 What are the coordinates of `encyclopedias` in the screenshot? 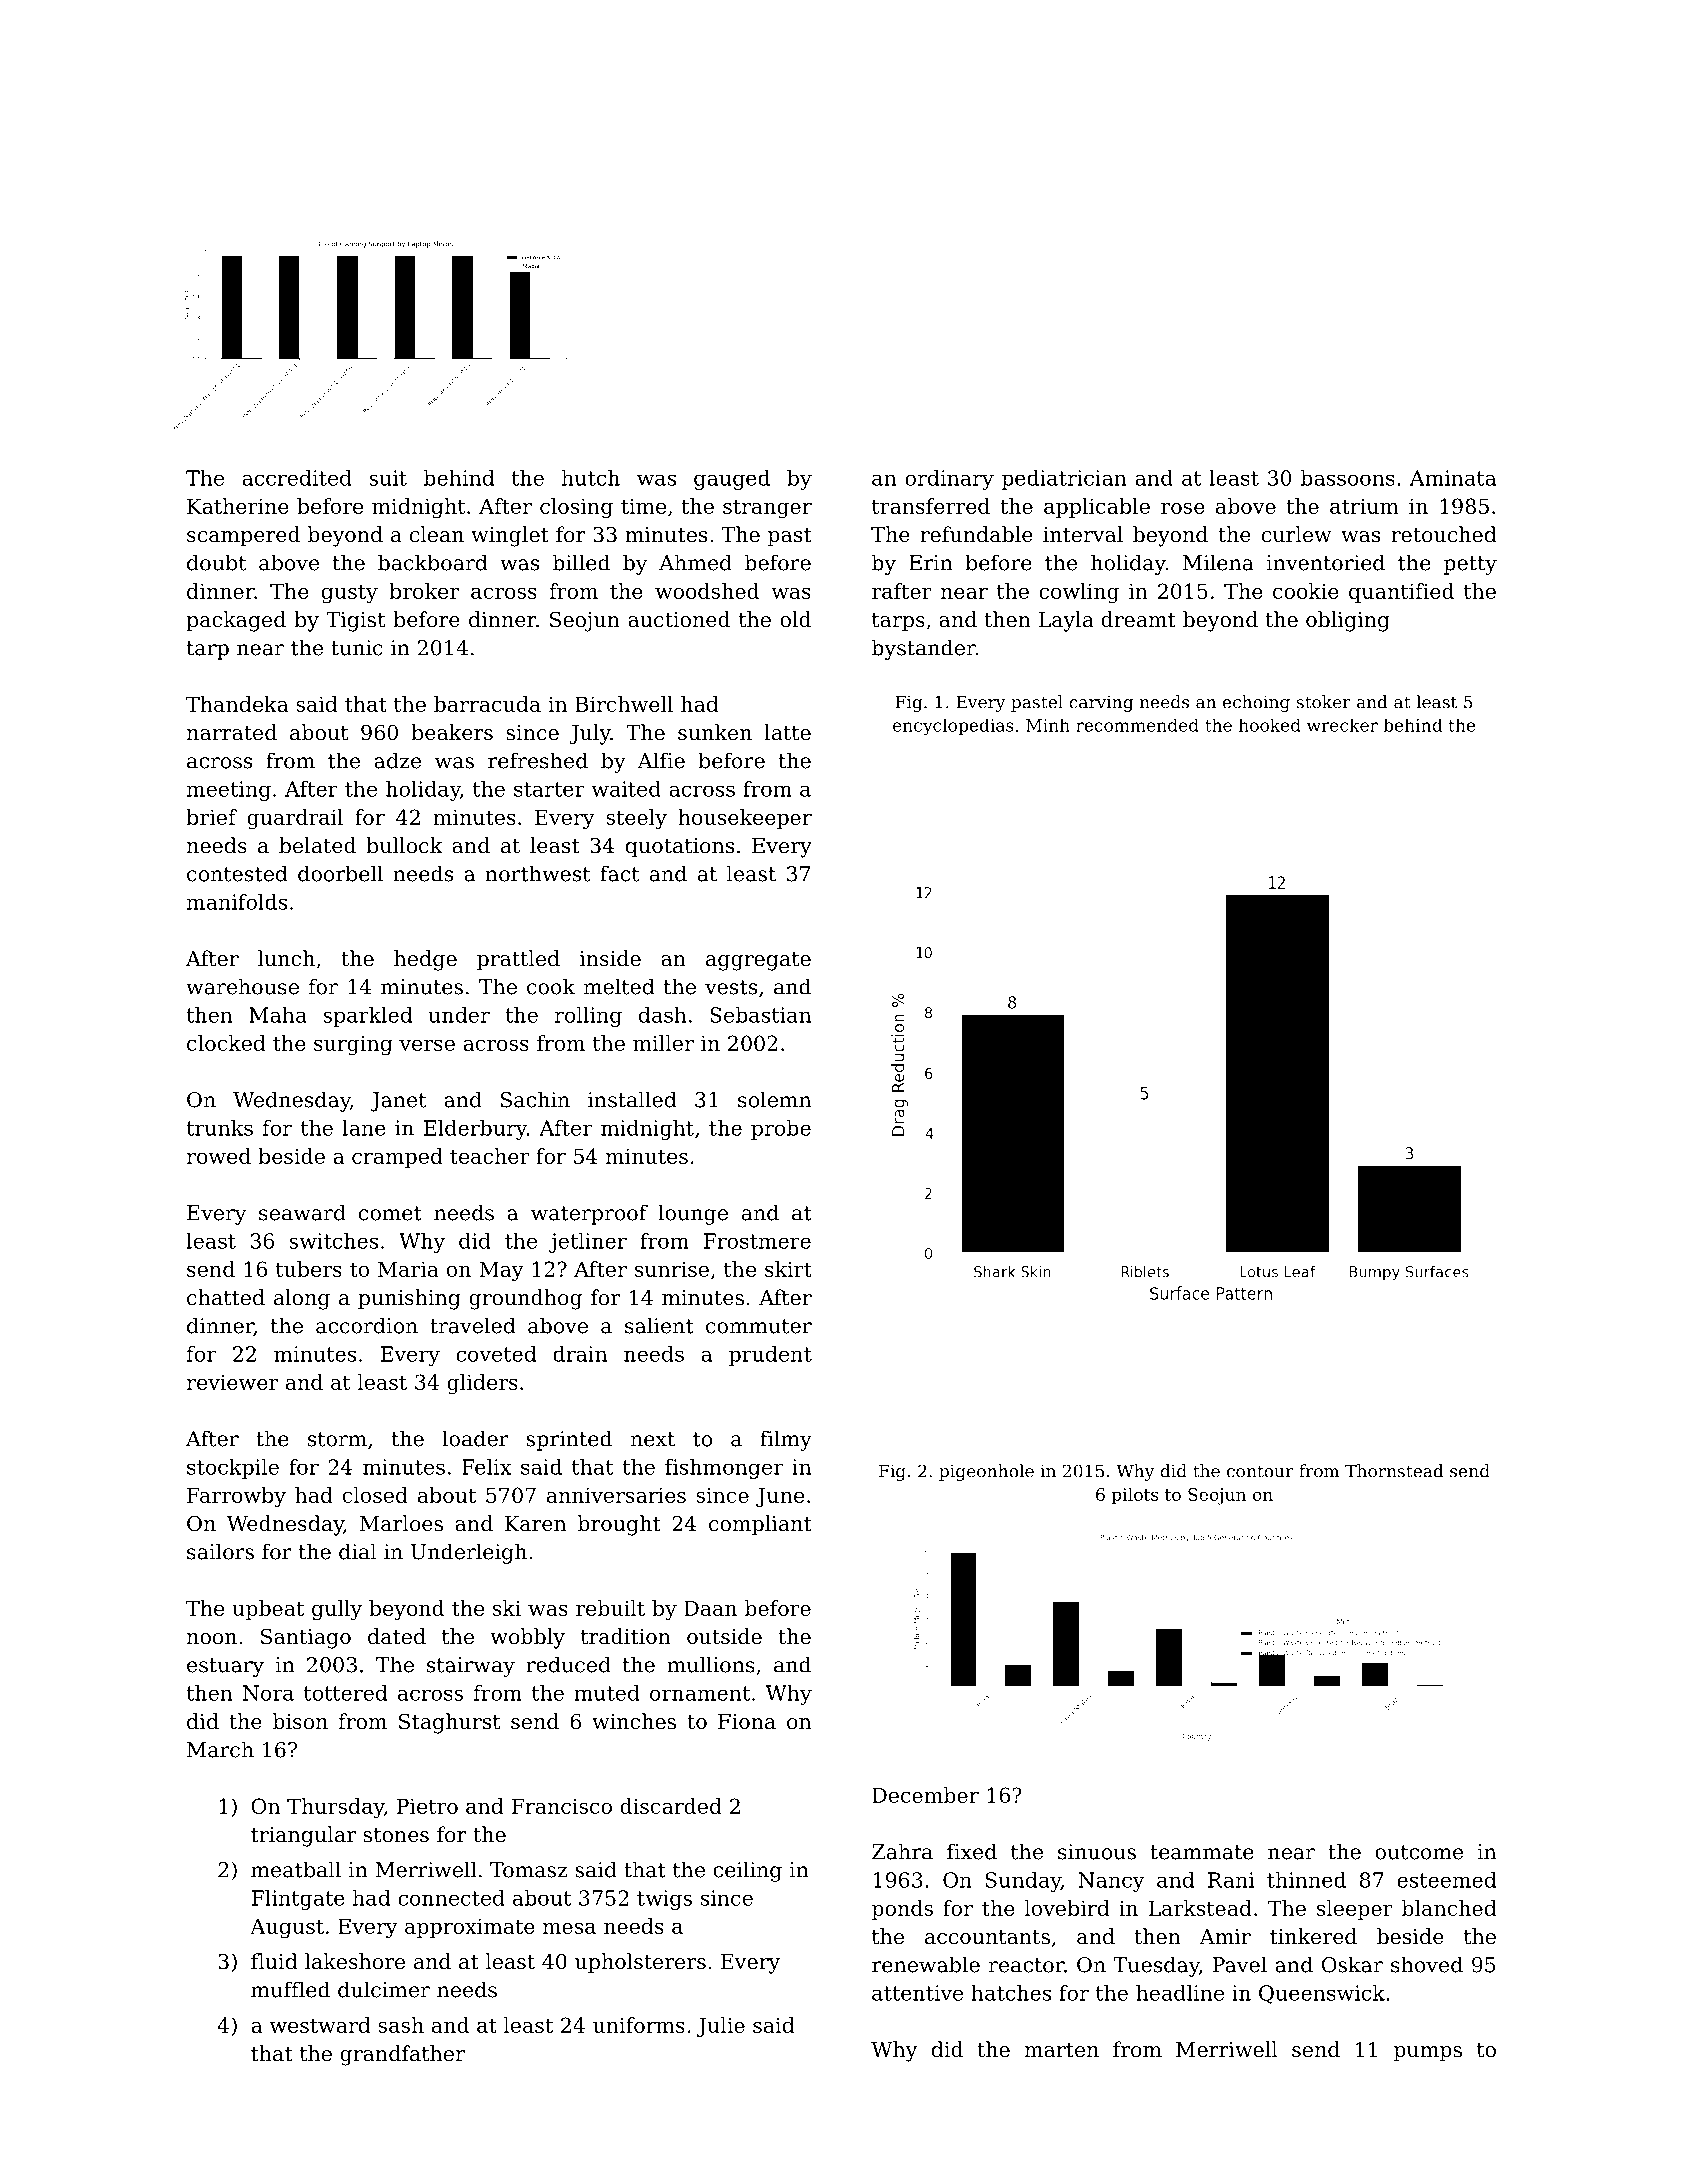 It's located at (953, 727).
